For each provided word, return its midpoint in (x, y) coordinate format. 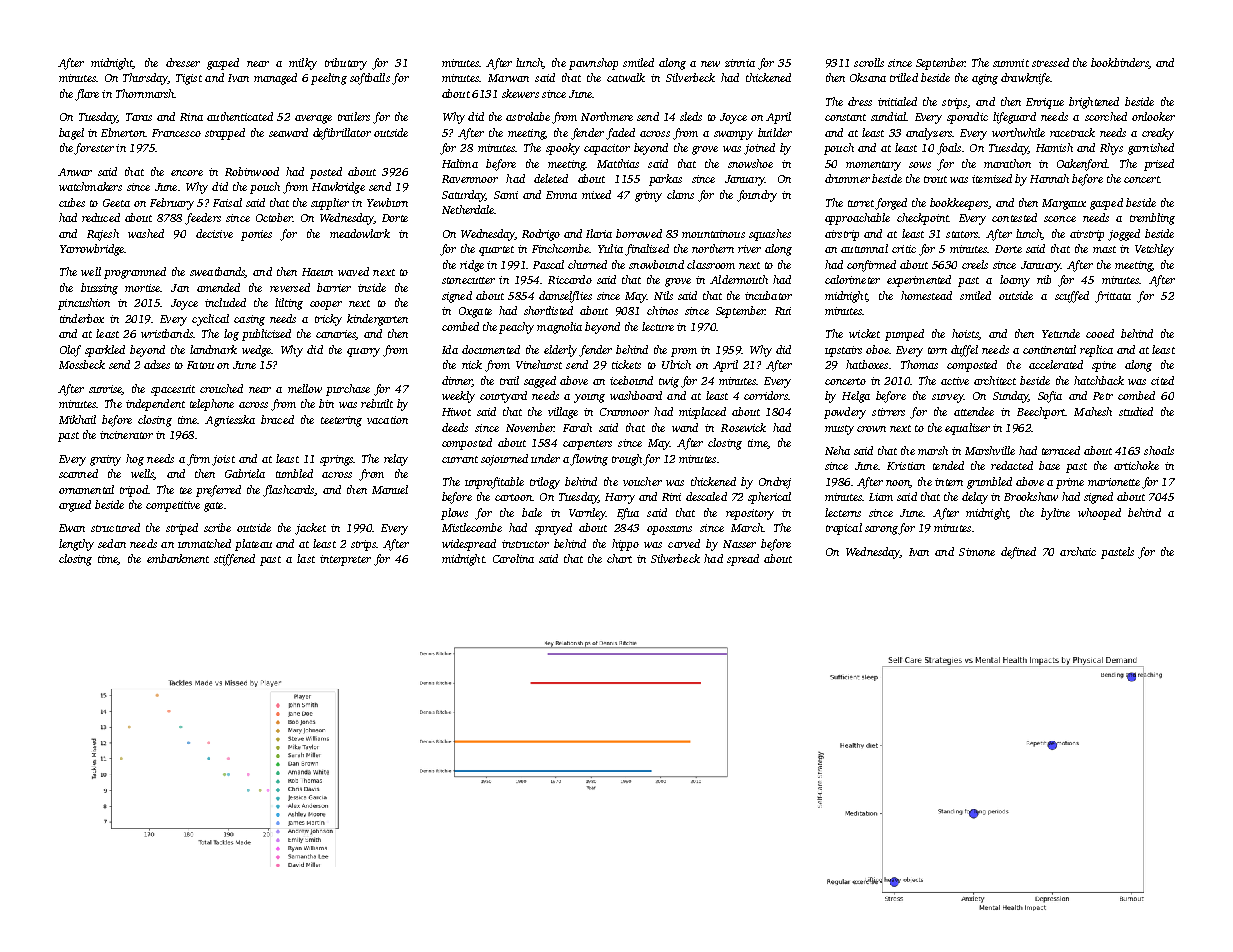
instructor (525, 544)
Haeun (317, 272)
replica (1096, 351)
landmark (213, 349)
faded (620, 134)
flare (87, 95)
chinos (662, 310)
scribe (217, 527)
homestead (926, 295)
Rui (783, 311)
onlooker (1153, 116)
